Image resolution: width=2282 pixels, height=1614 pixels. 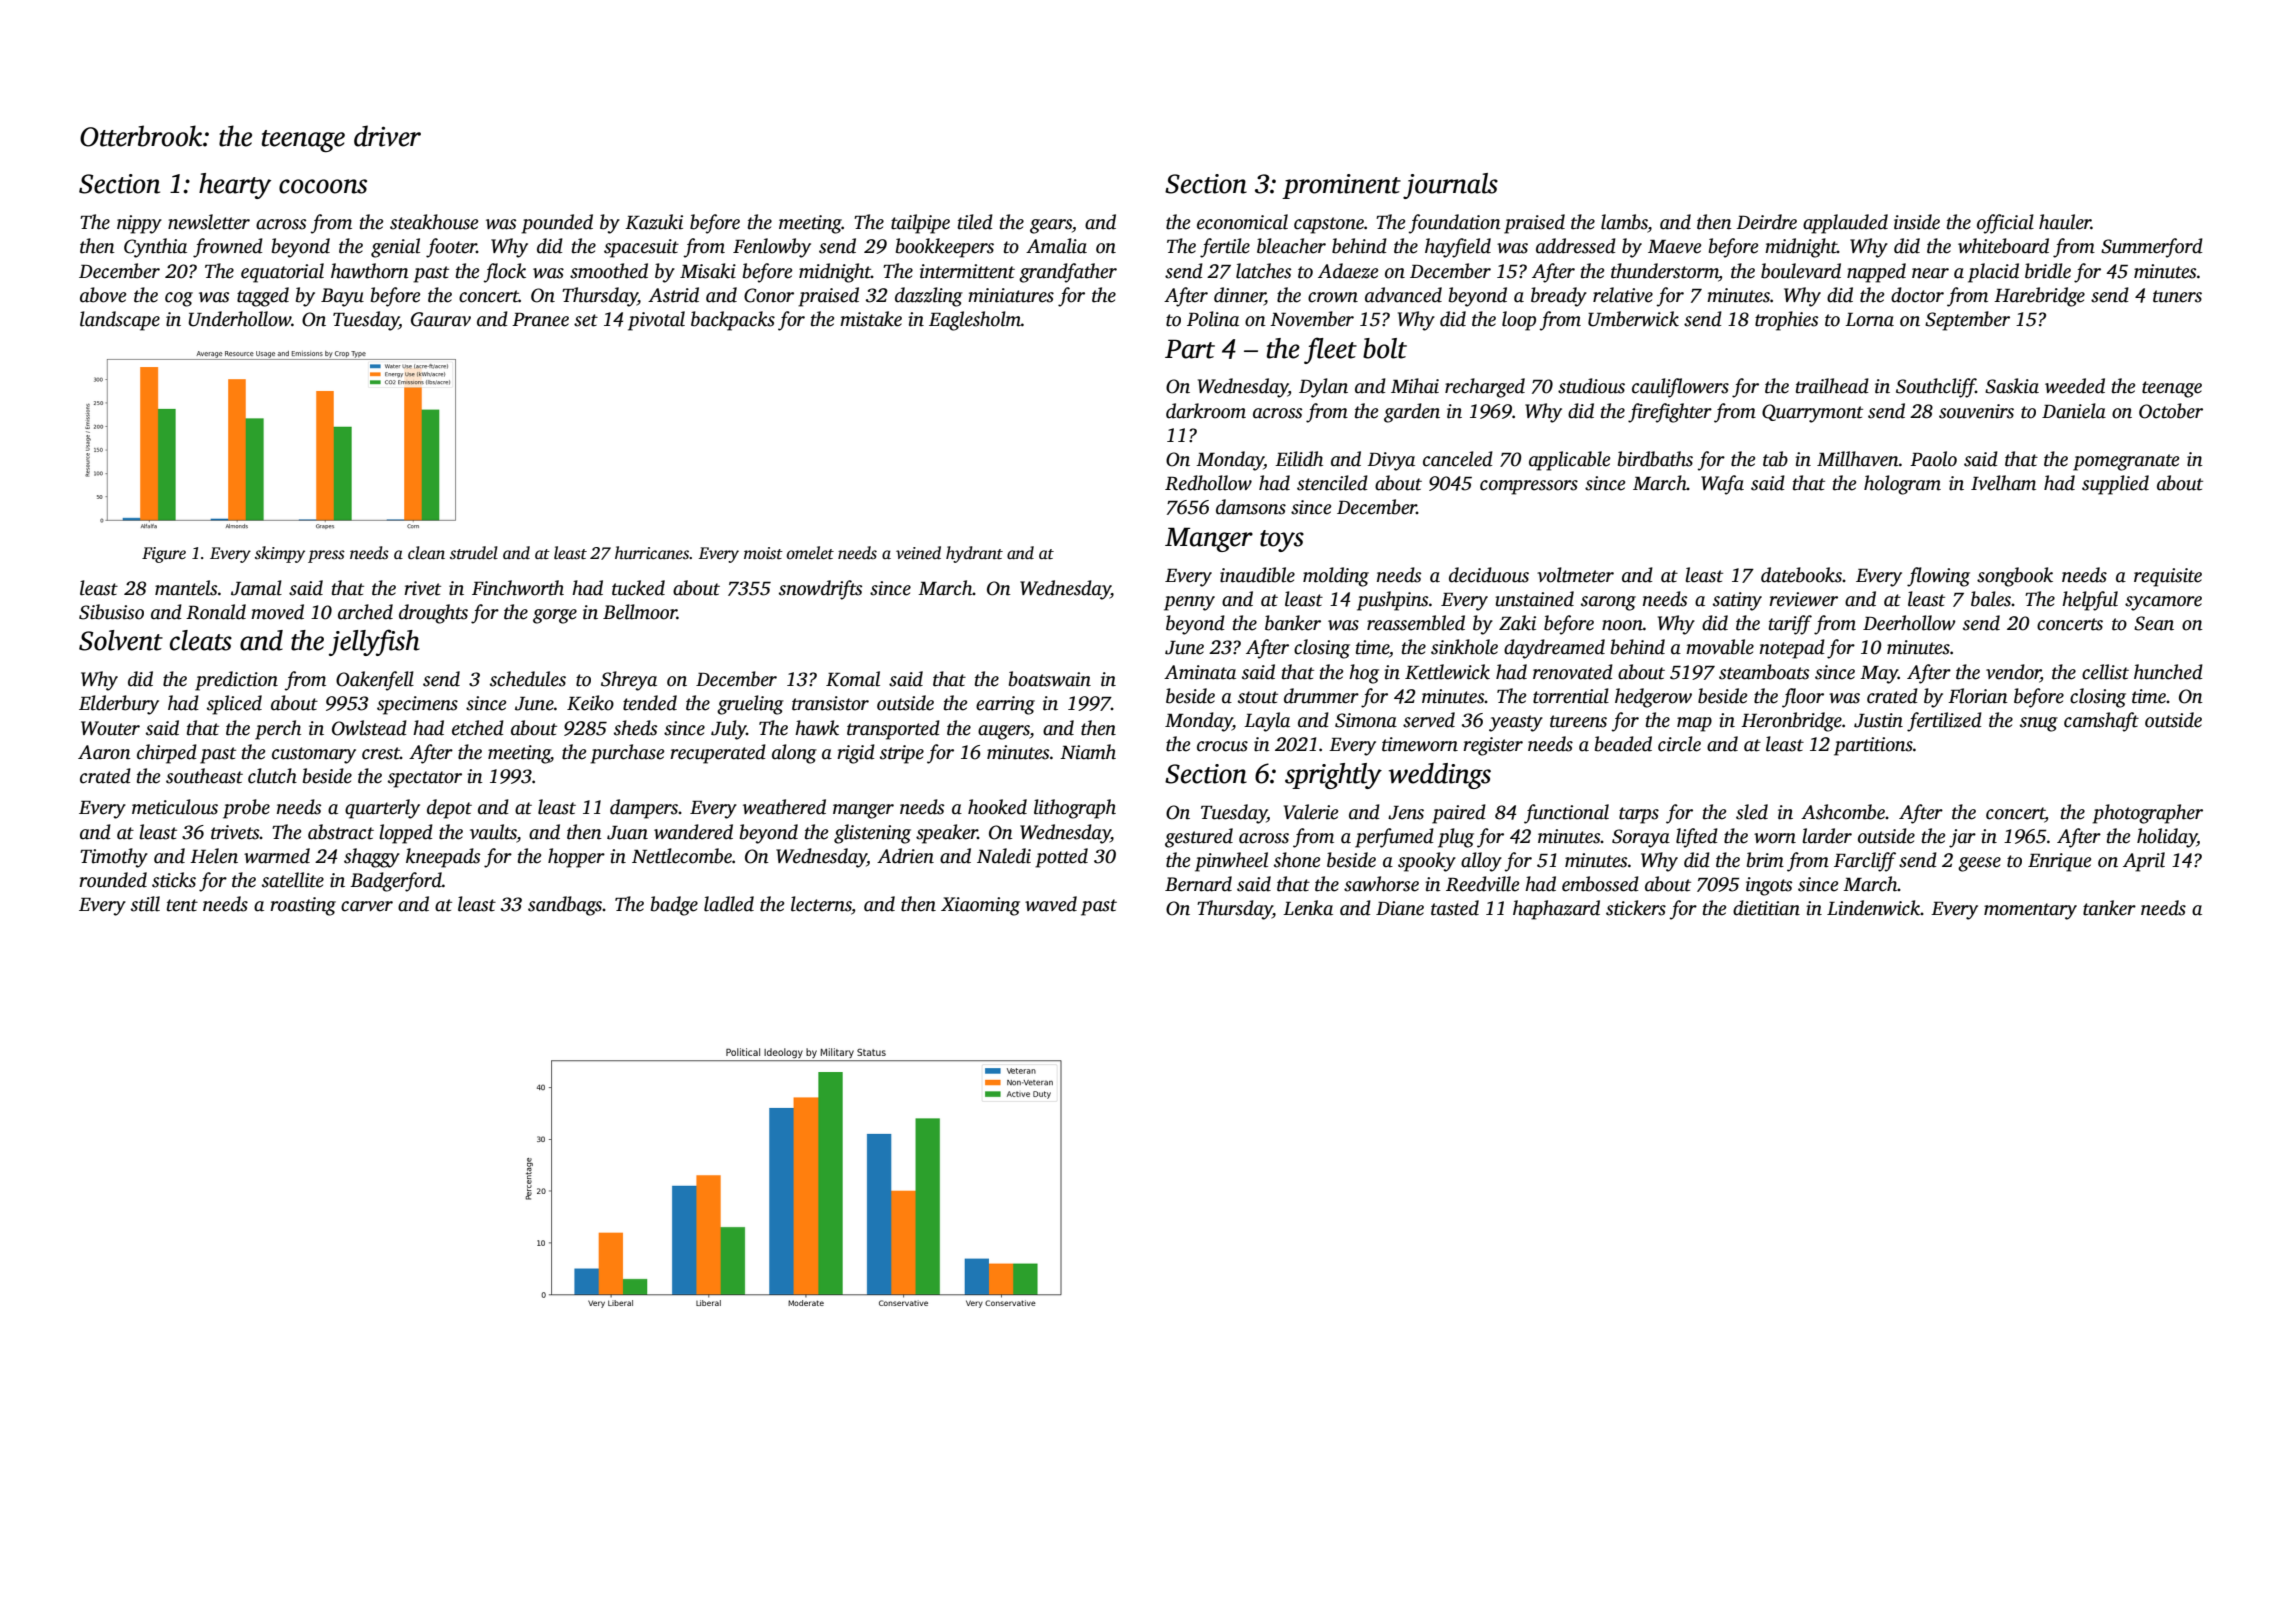 What do you see at coordinates (518, 588) in the image?
I see `Finchworth` at bounding box center [518, 588].
